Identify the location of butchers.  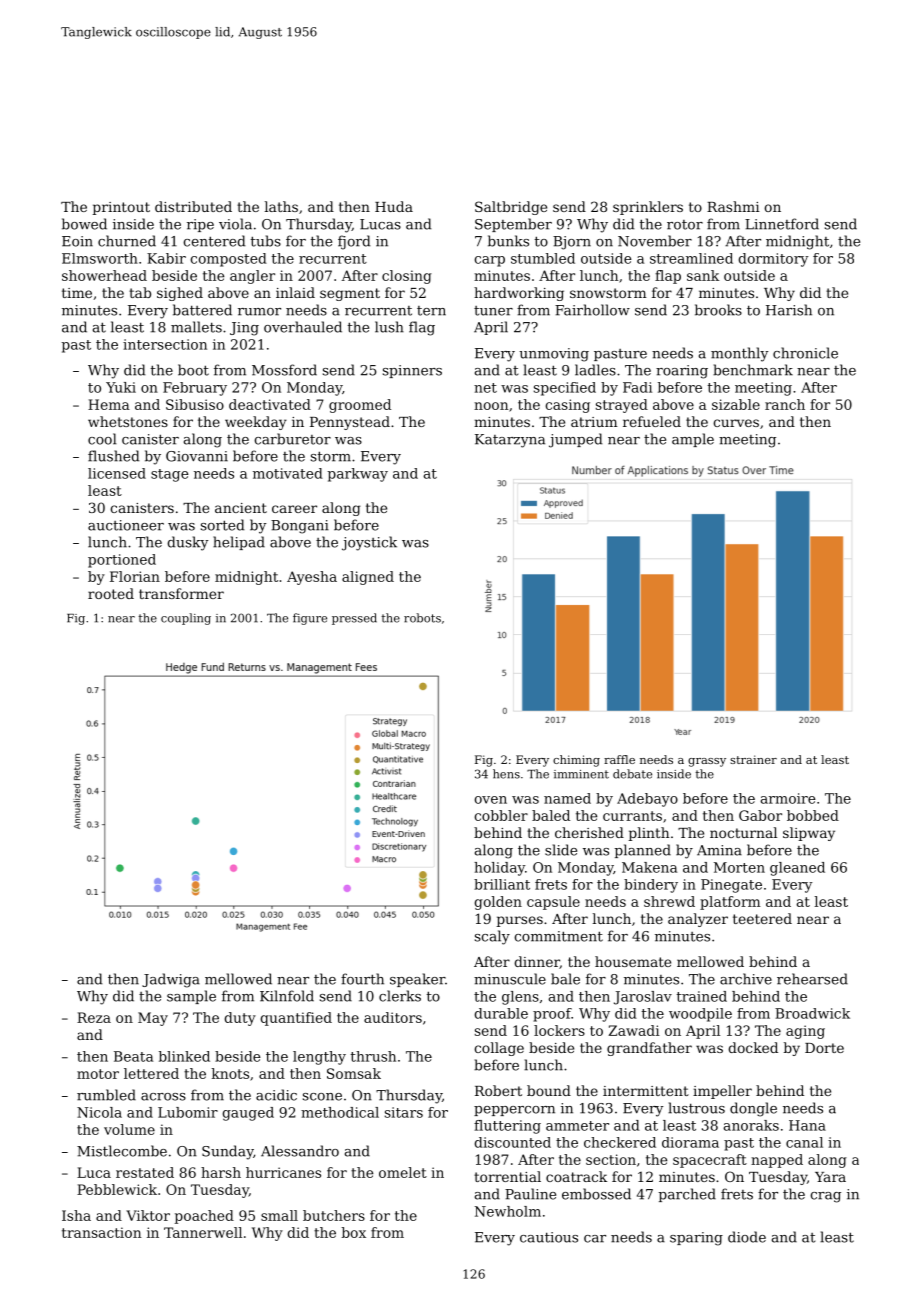
(334, 1215).
